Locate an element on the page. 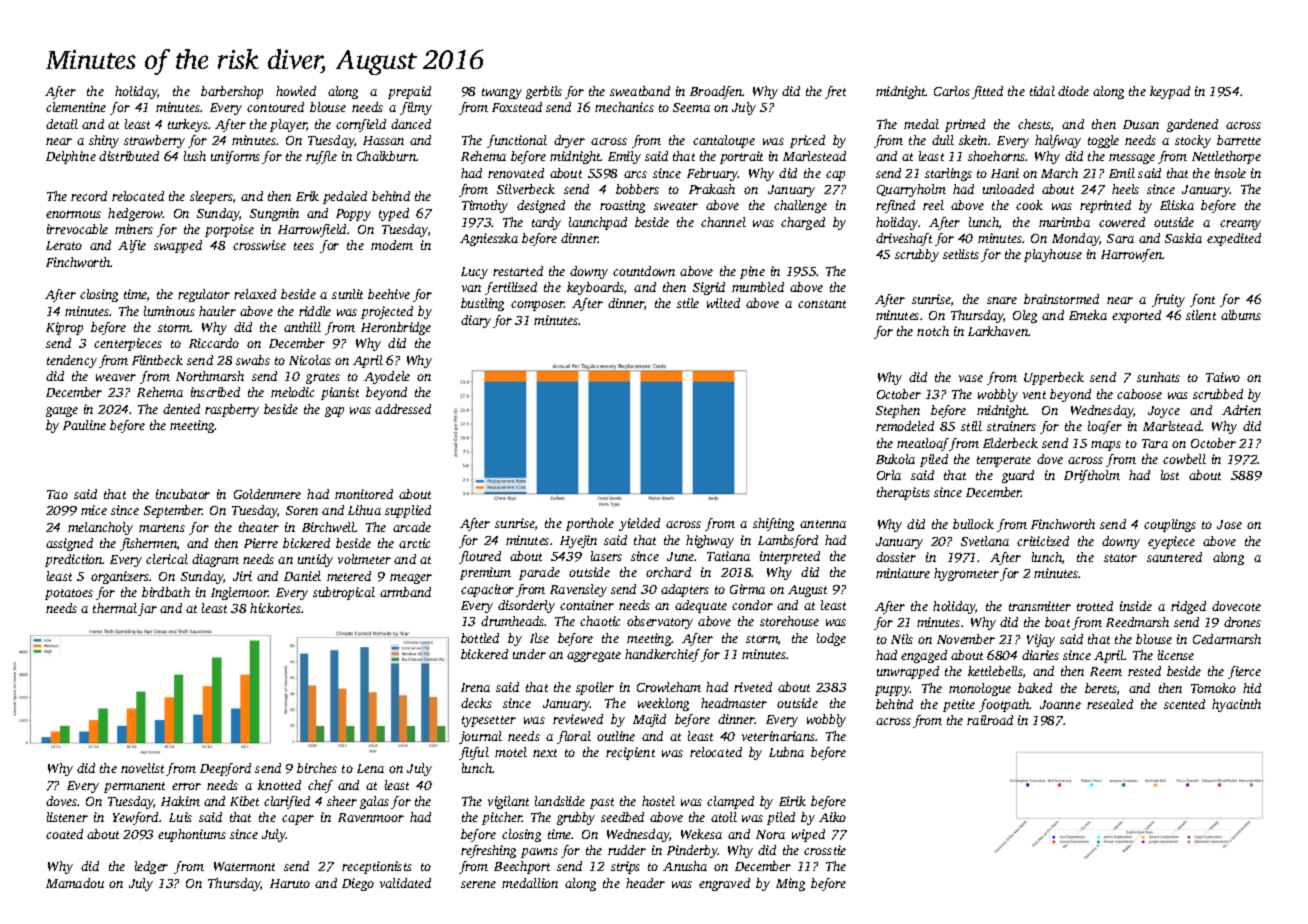 The height and width of the page is (924, 1308). gerbils is located at coordinates (544, 92).
